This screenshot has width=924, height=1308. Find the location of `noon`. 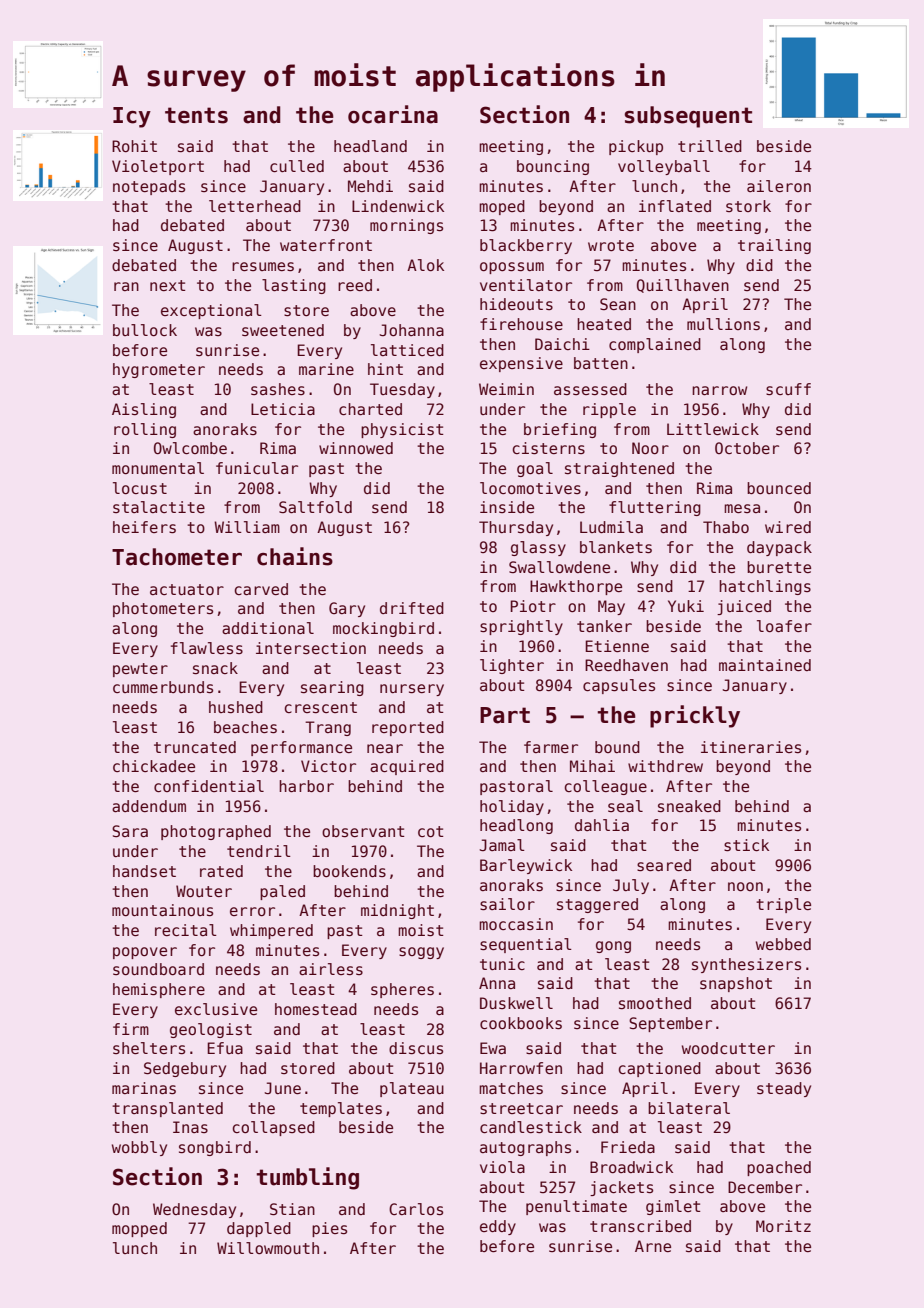

noon is located at coordinates (745, 887).
